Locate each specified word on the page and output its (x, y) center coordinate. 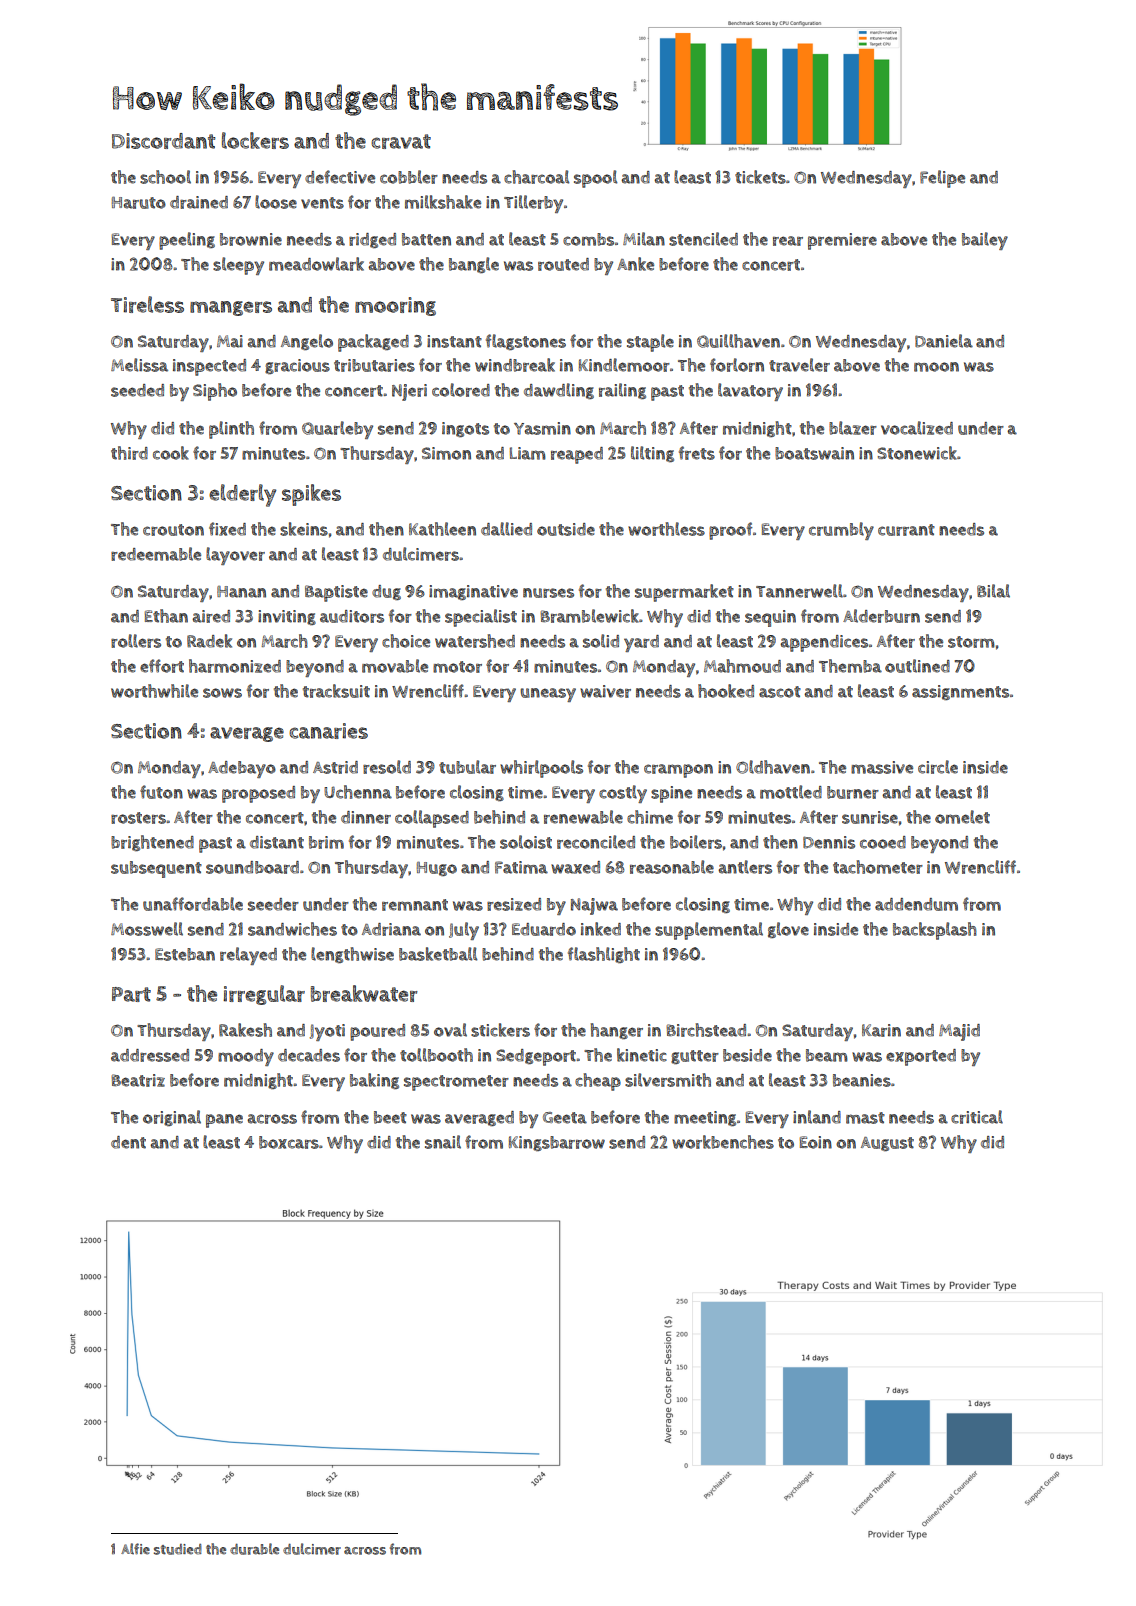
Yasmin (542, 428)
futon (161, 792)
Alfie (135, 1549)
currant (906, 530)
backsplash (935, 931)
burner (853, 792)
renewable (583, 817)
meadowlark (316, 264)
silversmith (668, 1080)
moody (246, 1057)
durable (254, 1549)
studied (178, 1549)
